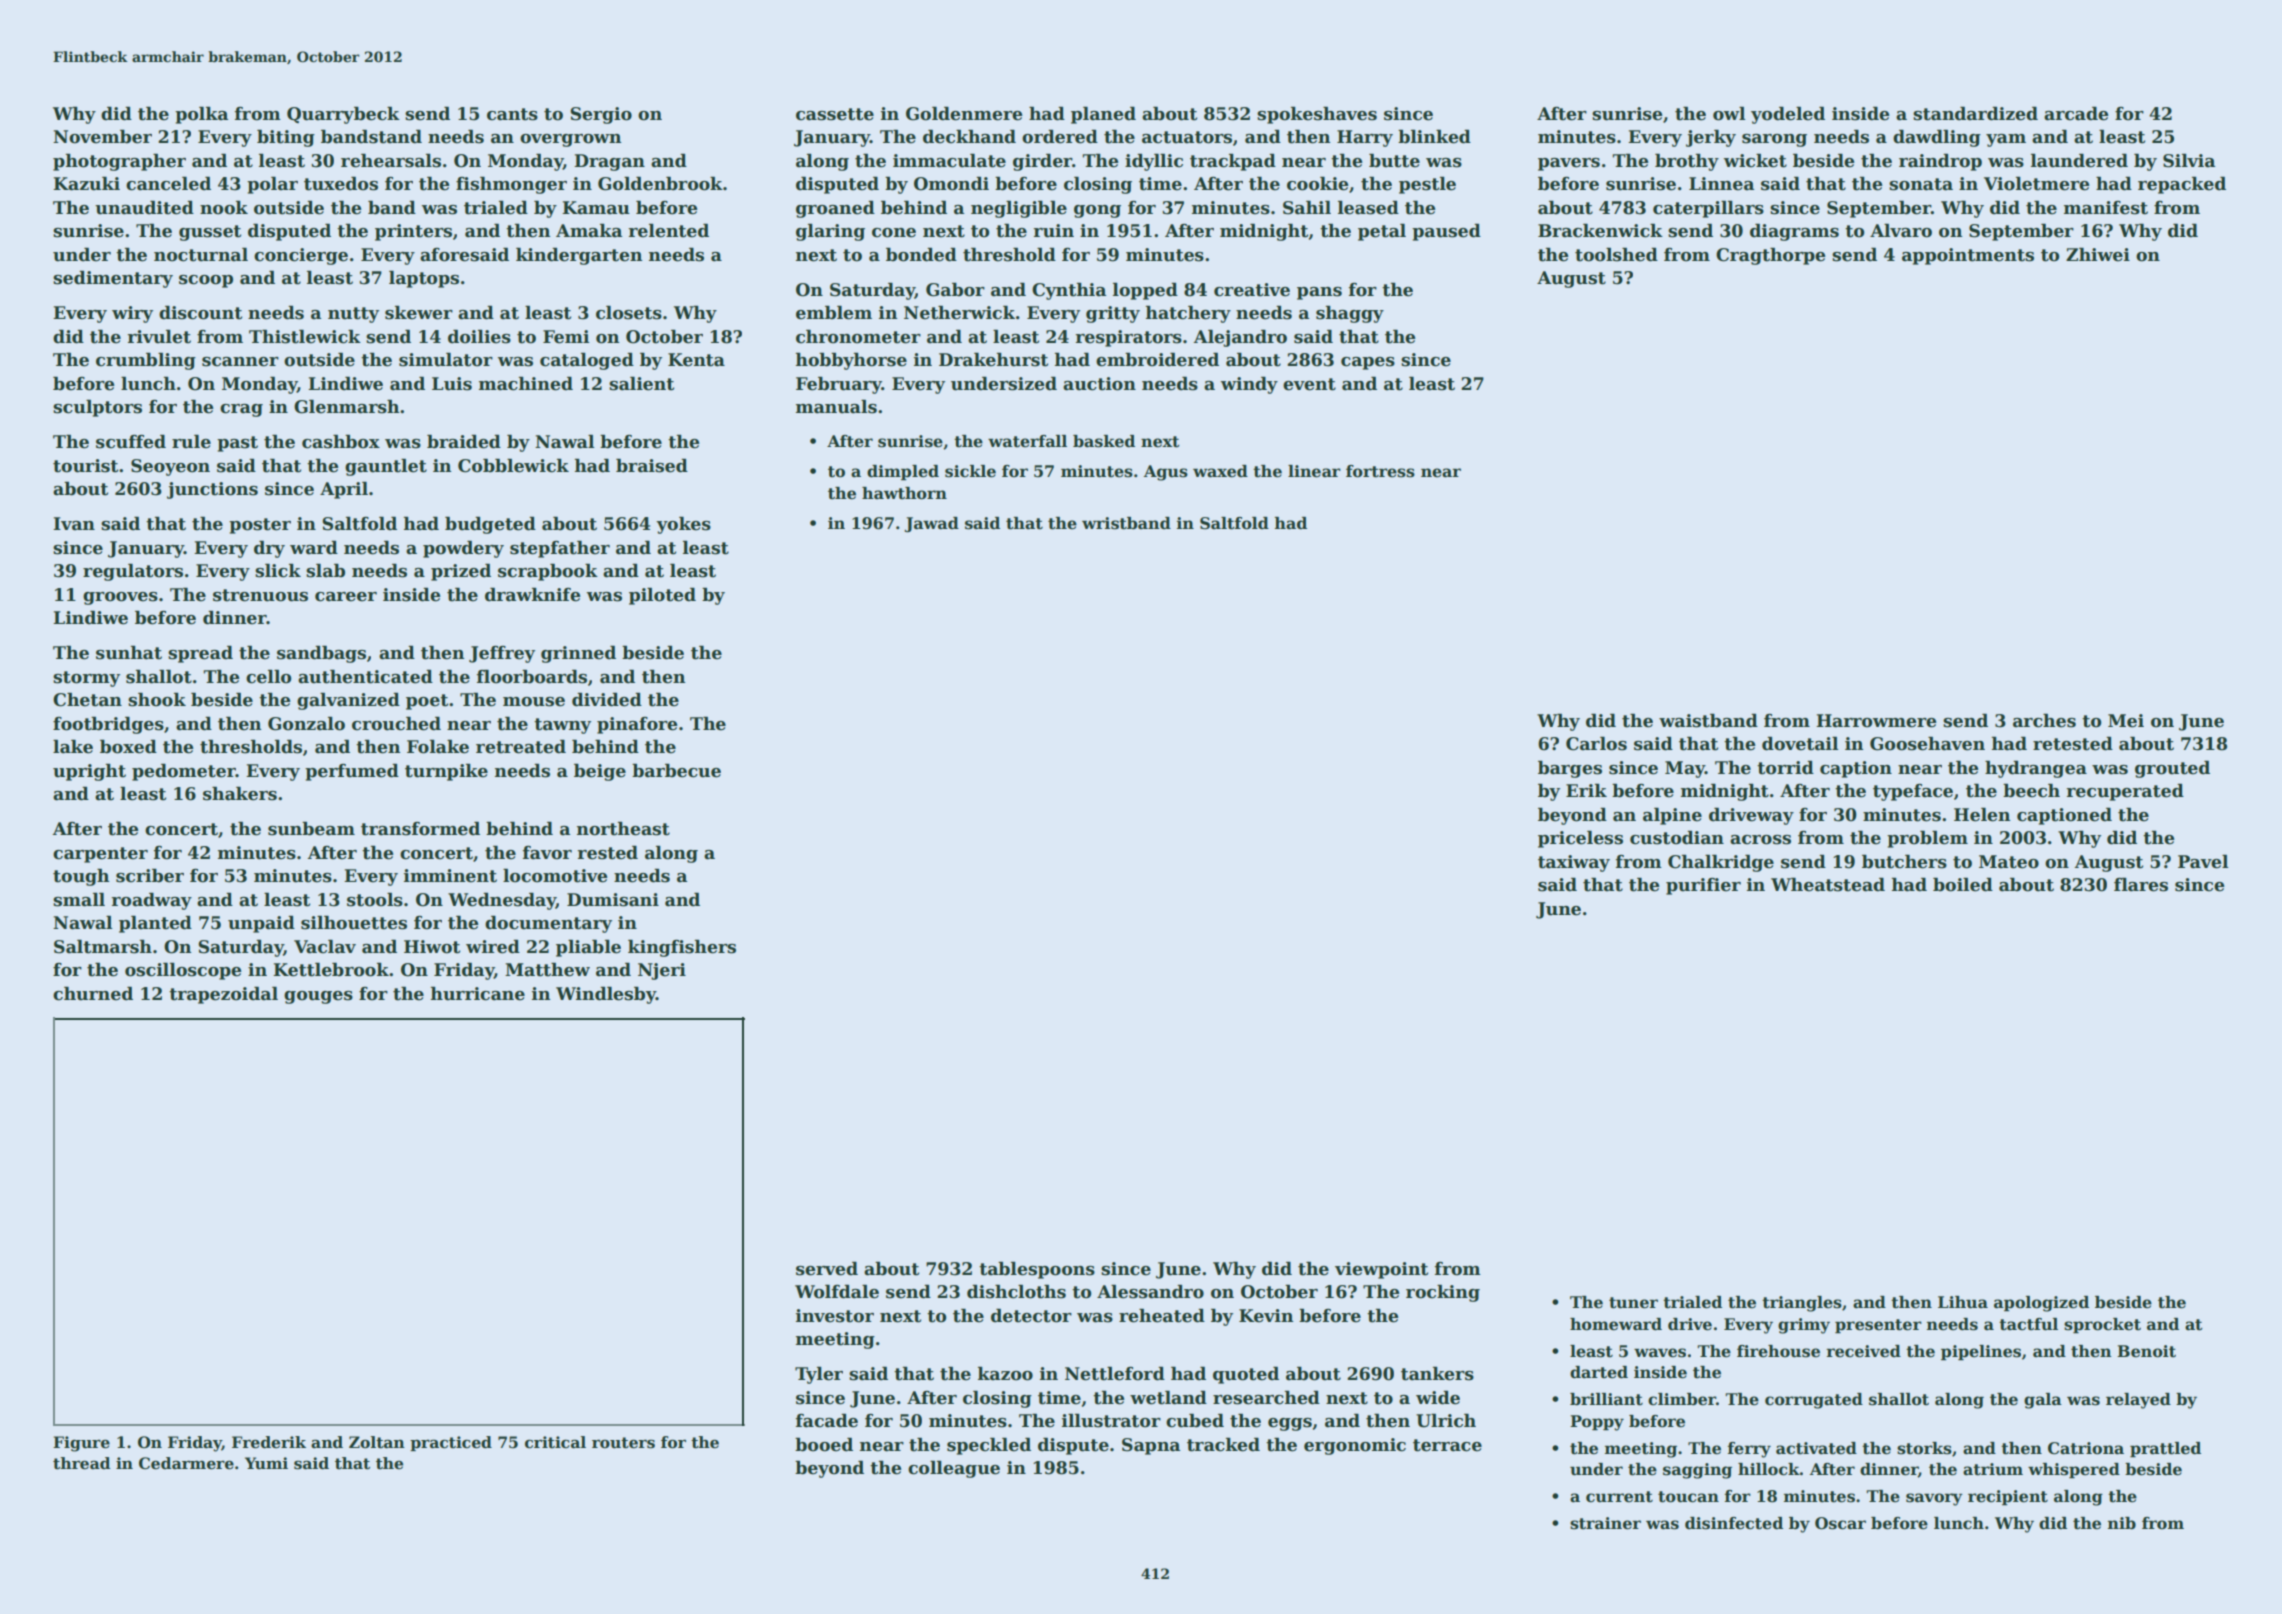 The image size is (2282, 1614). Describe the element at coordinates (1968, 256) in the screenshot. I see `appointments` at that location.
